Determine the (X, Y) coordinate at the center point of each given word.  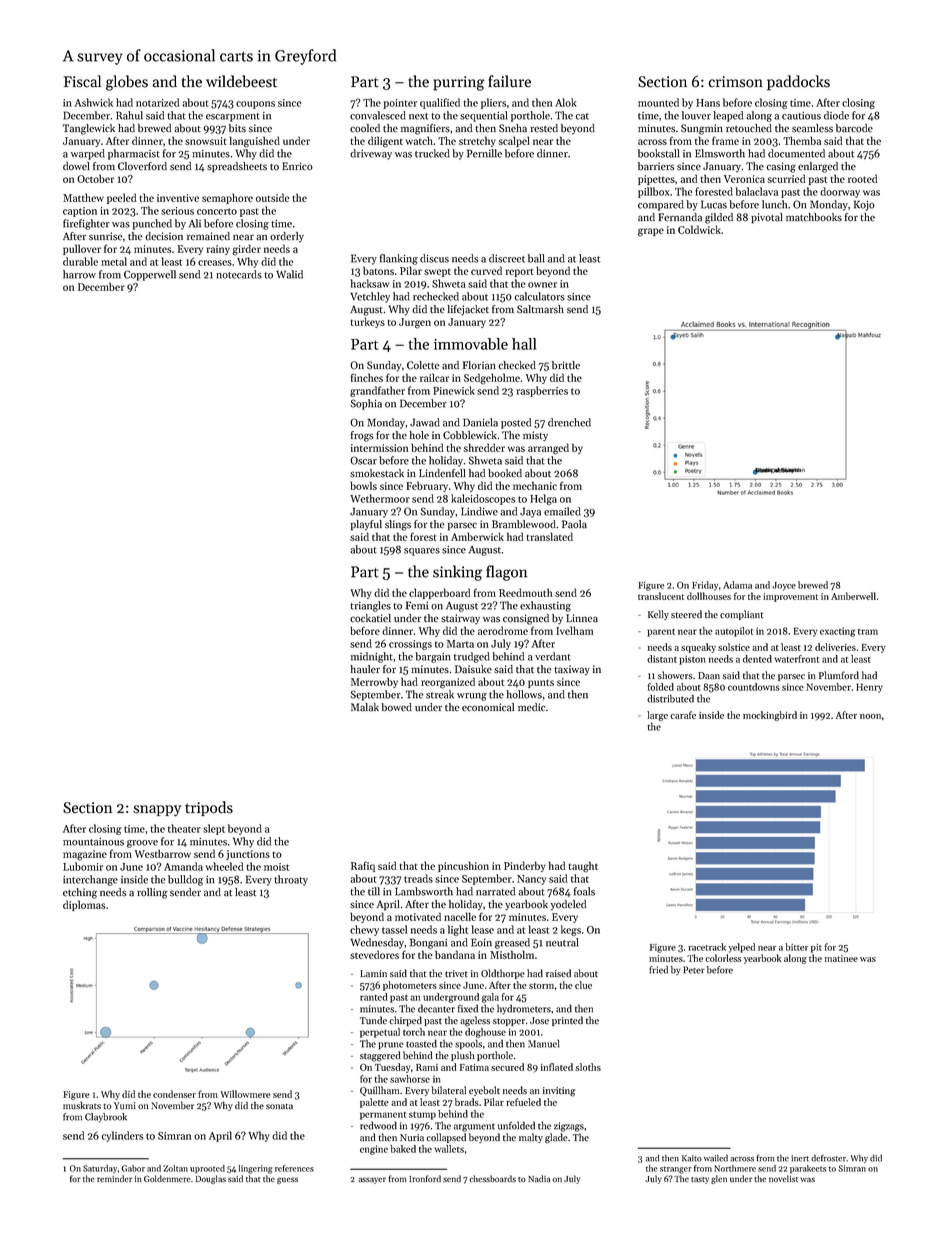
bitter (796, 947)
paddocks (798, 83)
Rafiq (363, 866)
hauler (365, 669)
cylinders (122, 1136)
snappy (157, 811)
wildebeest (241, 81)
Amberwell (853, 596)
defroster (828, 1158)
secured (507, 1067)
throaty (291, 880)
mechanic (535, 485)
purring (459, 83)
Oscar (363, 460)
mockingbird (770, 716)
